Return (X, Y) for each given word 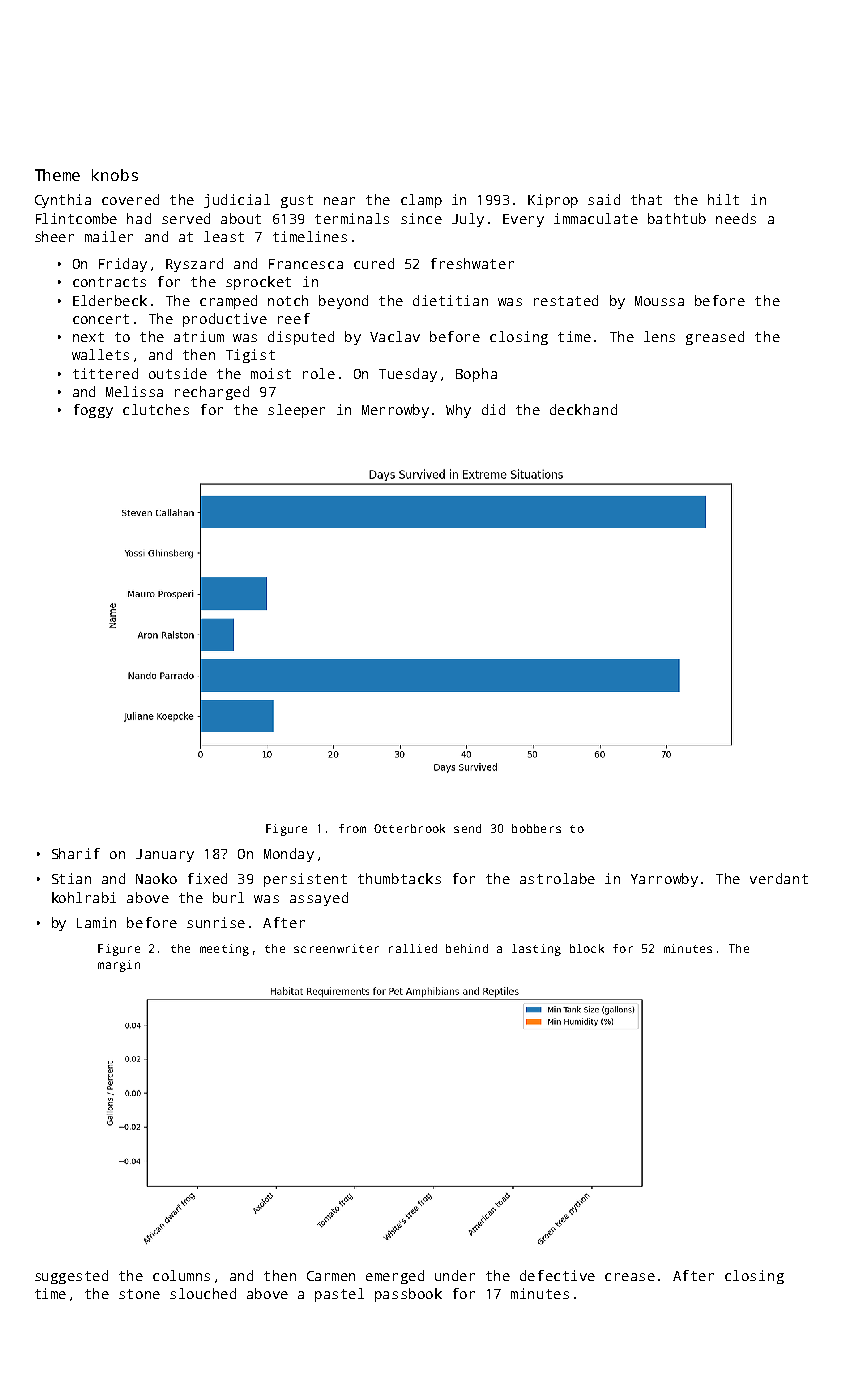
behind (467, 948)
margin (119, 966)
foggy (93, 411)
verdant (779, 878)
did (493, 409)
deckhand (583, 409)
